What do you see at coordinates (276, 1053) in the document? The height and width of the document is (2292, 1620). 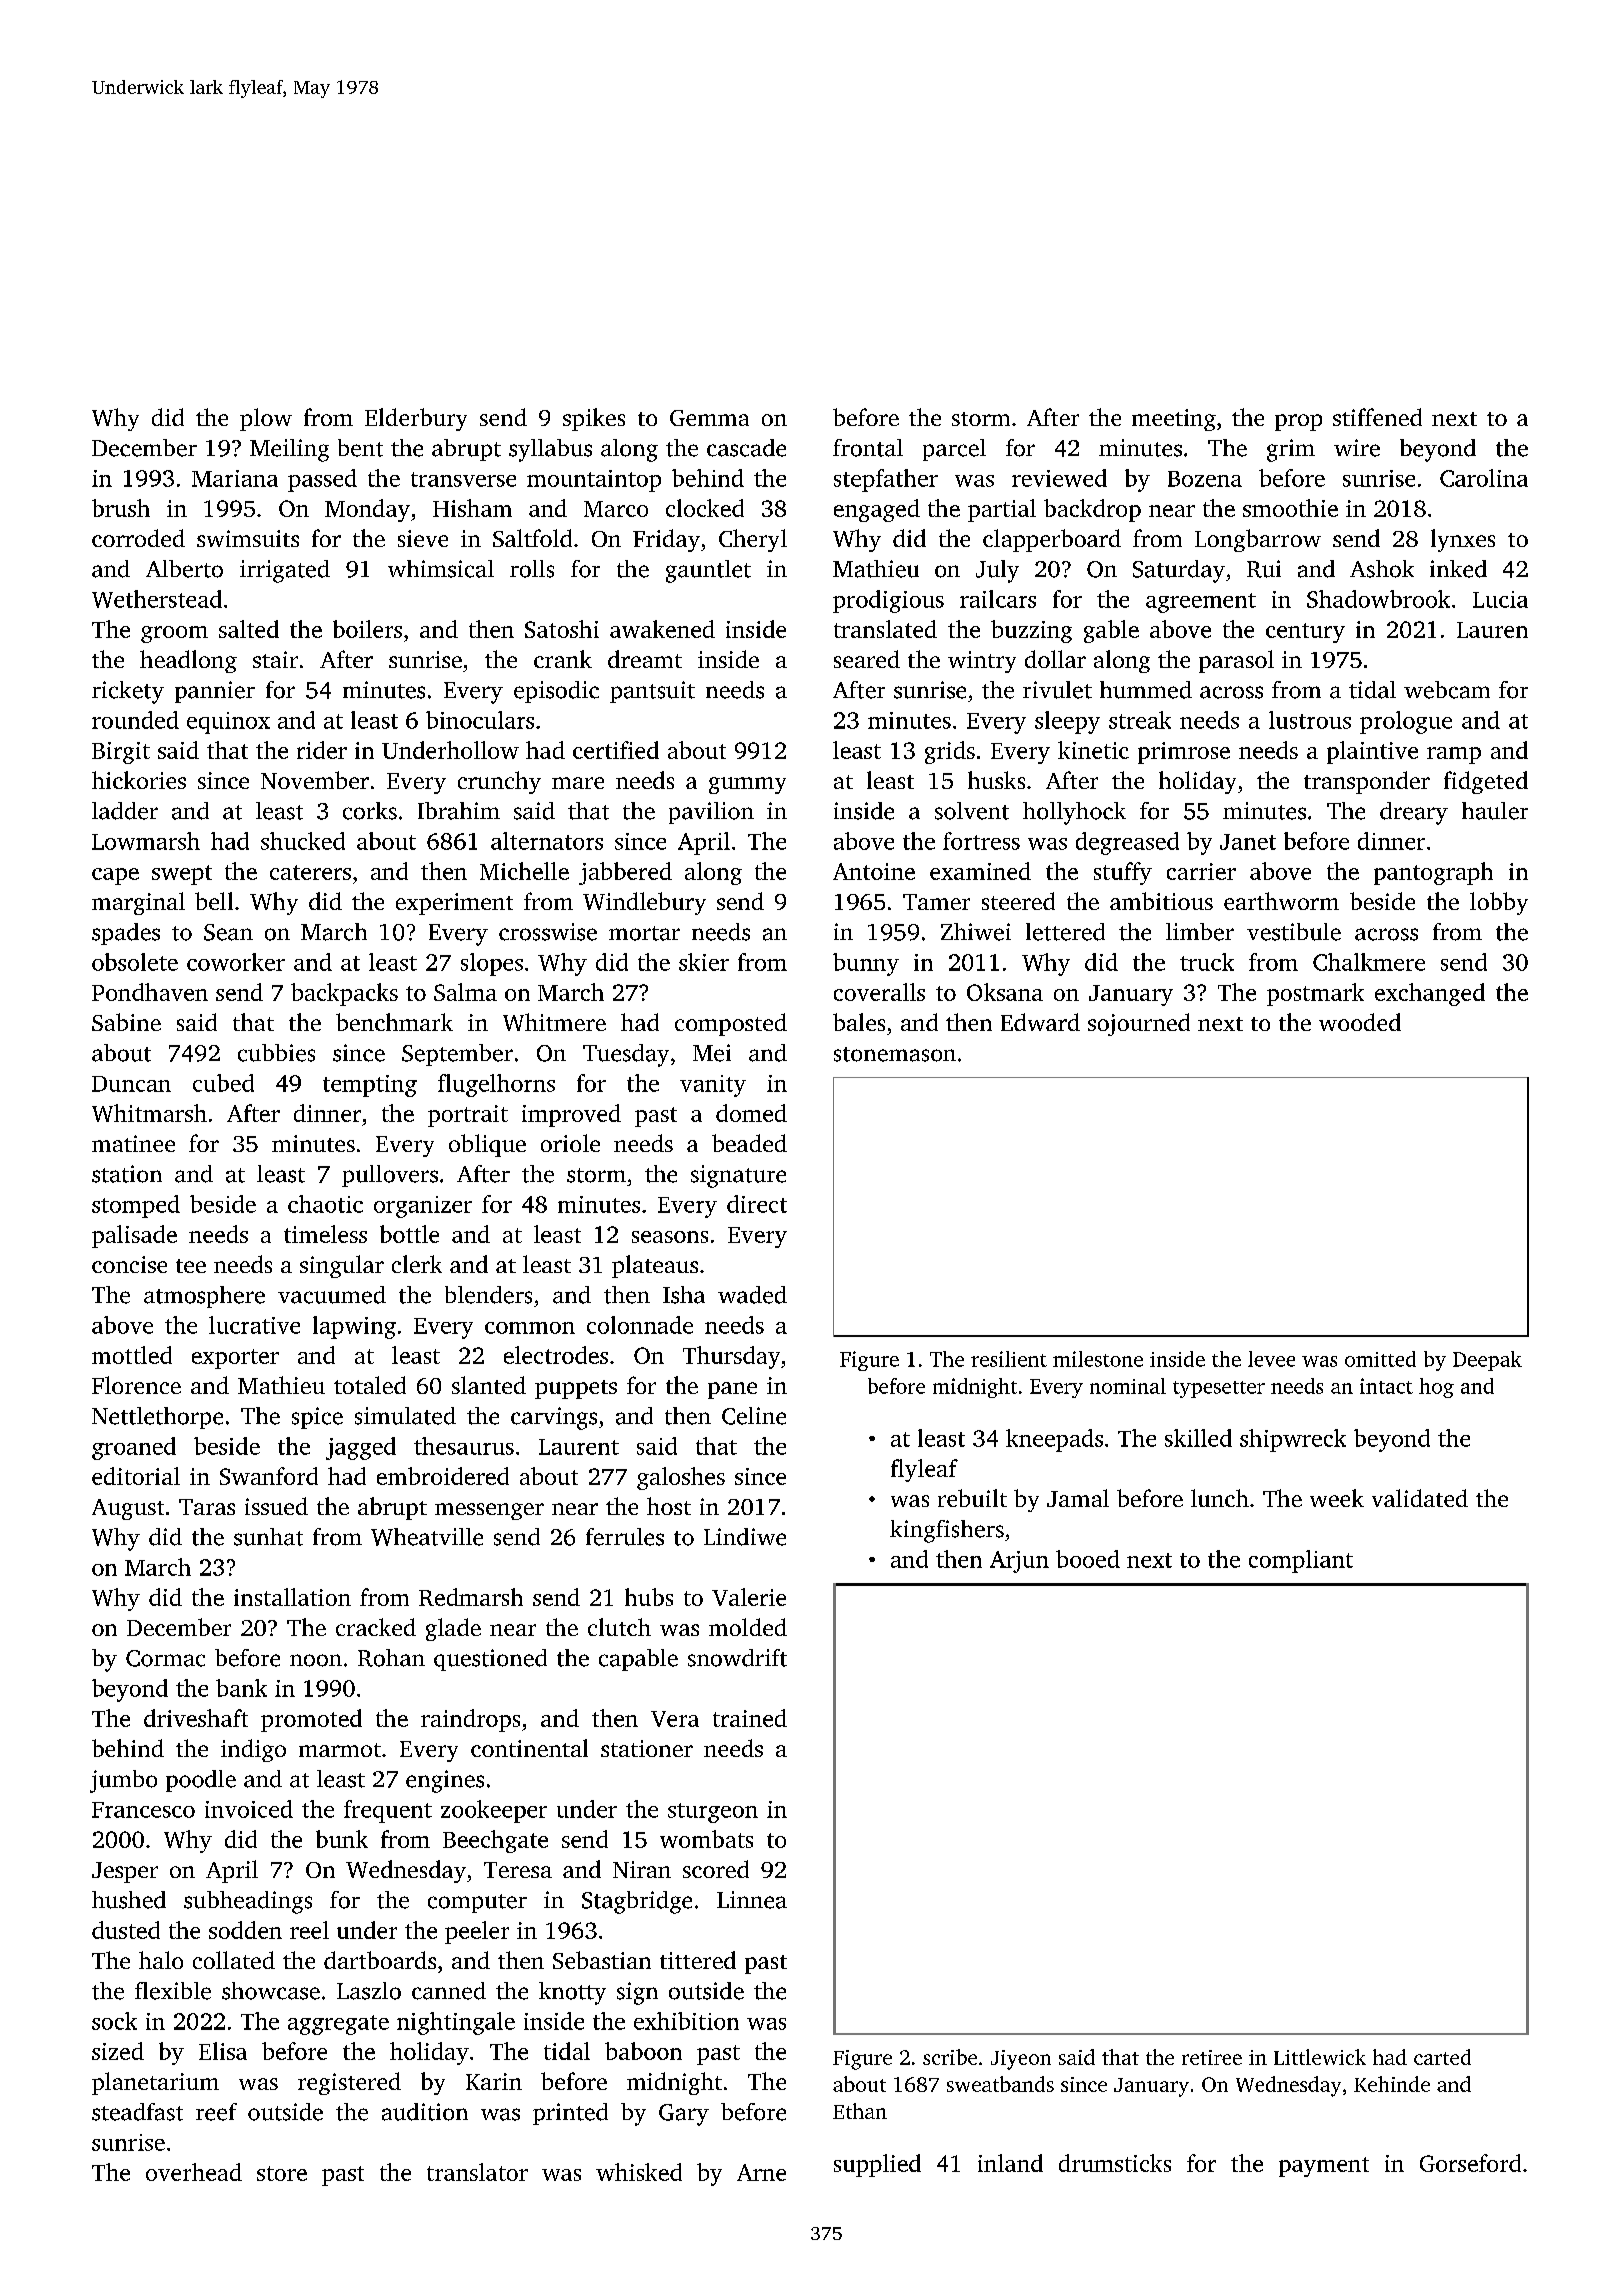 I see `cubbies` at bounding box center [276, 1053].
